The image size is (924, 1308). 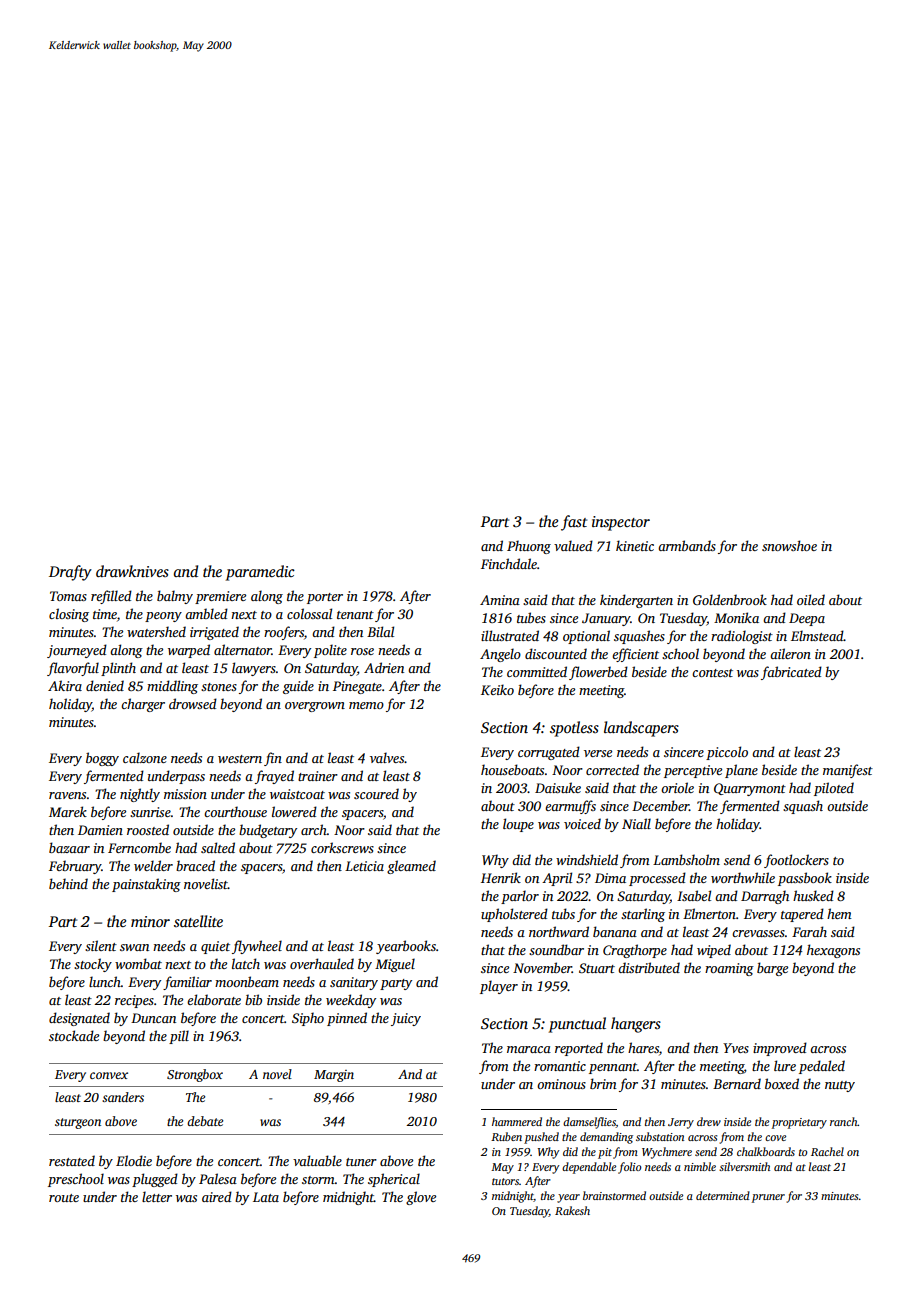 What do you see at coordinates (509, 563) in the document?
I see `Finchdale` at bounding box center [509, 563].
